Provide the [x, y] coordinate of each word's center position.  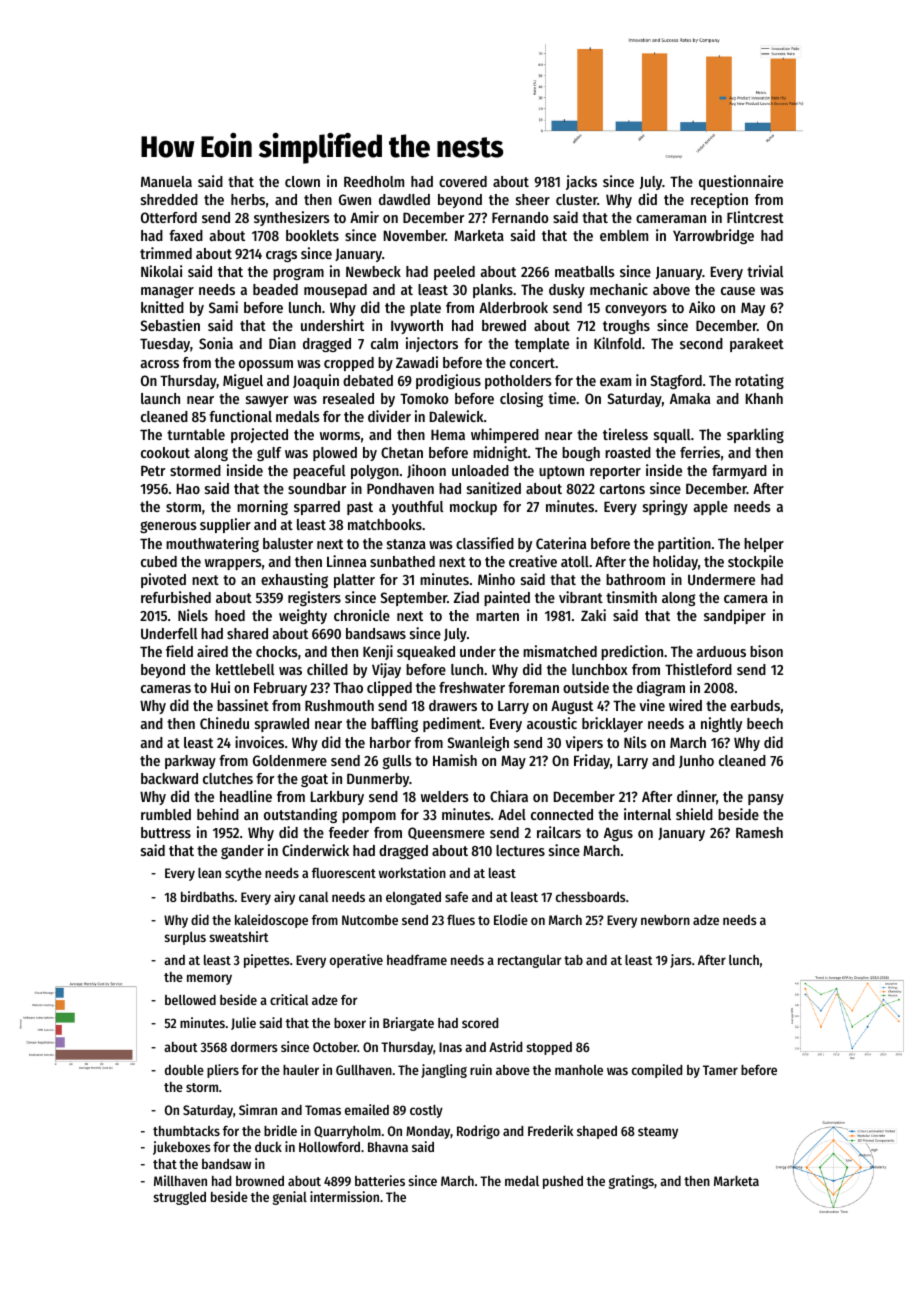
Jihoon [426, 471]
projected [259, 435]
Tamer [720, 1070]
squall [672, 436]
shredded [169, 199]
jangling [444, 1071]
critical [289, 999]
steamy [658, 1133]
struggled [179, 1198]
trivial [765, 271]
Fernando [520, 217]
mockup [473, 508]
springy [665, 507]
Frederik [550, 1130]
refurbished [176, 597]
